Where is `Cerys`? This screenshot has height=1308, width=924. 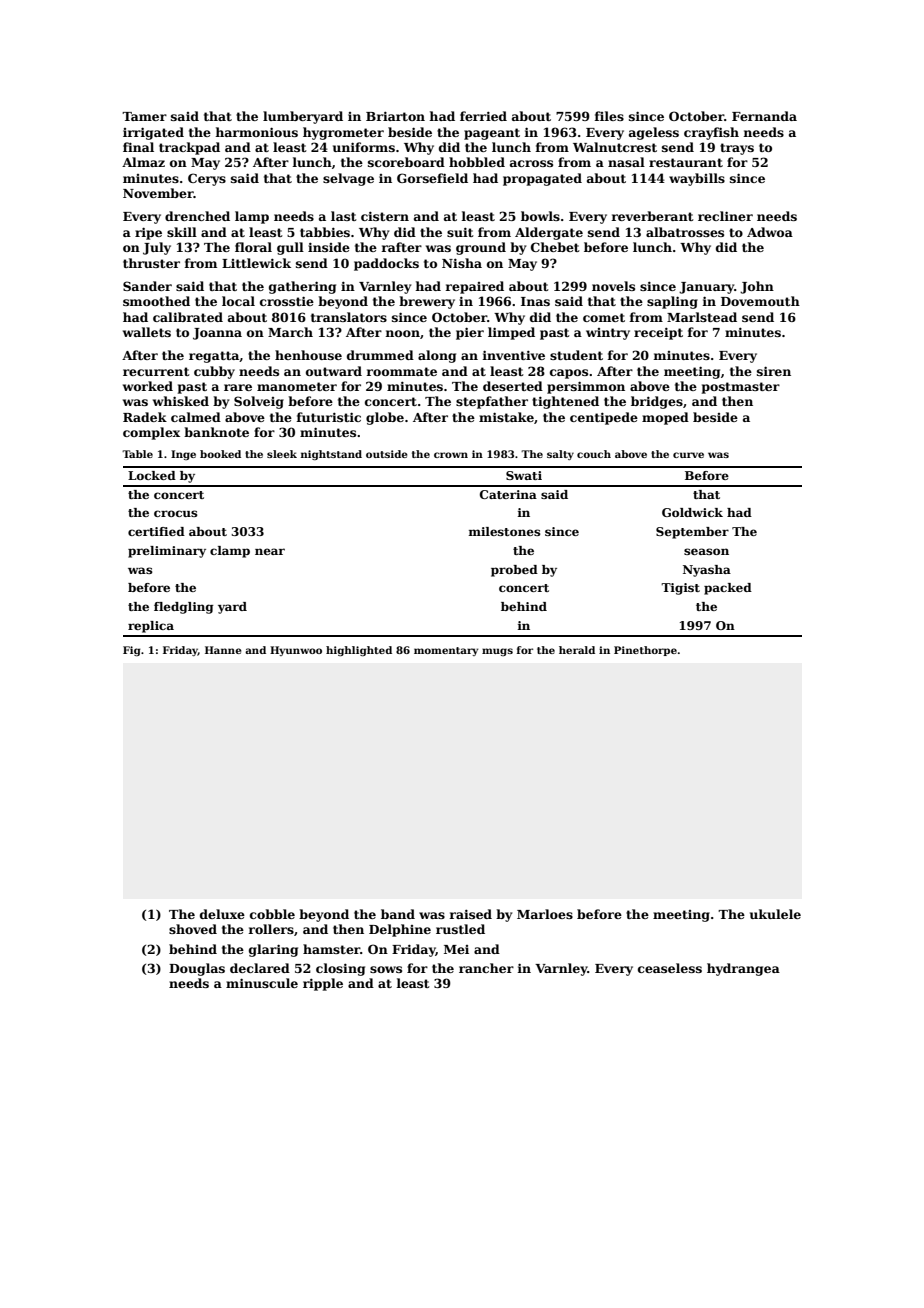
Cerys is located at coordinates (207, 179).
